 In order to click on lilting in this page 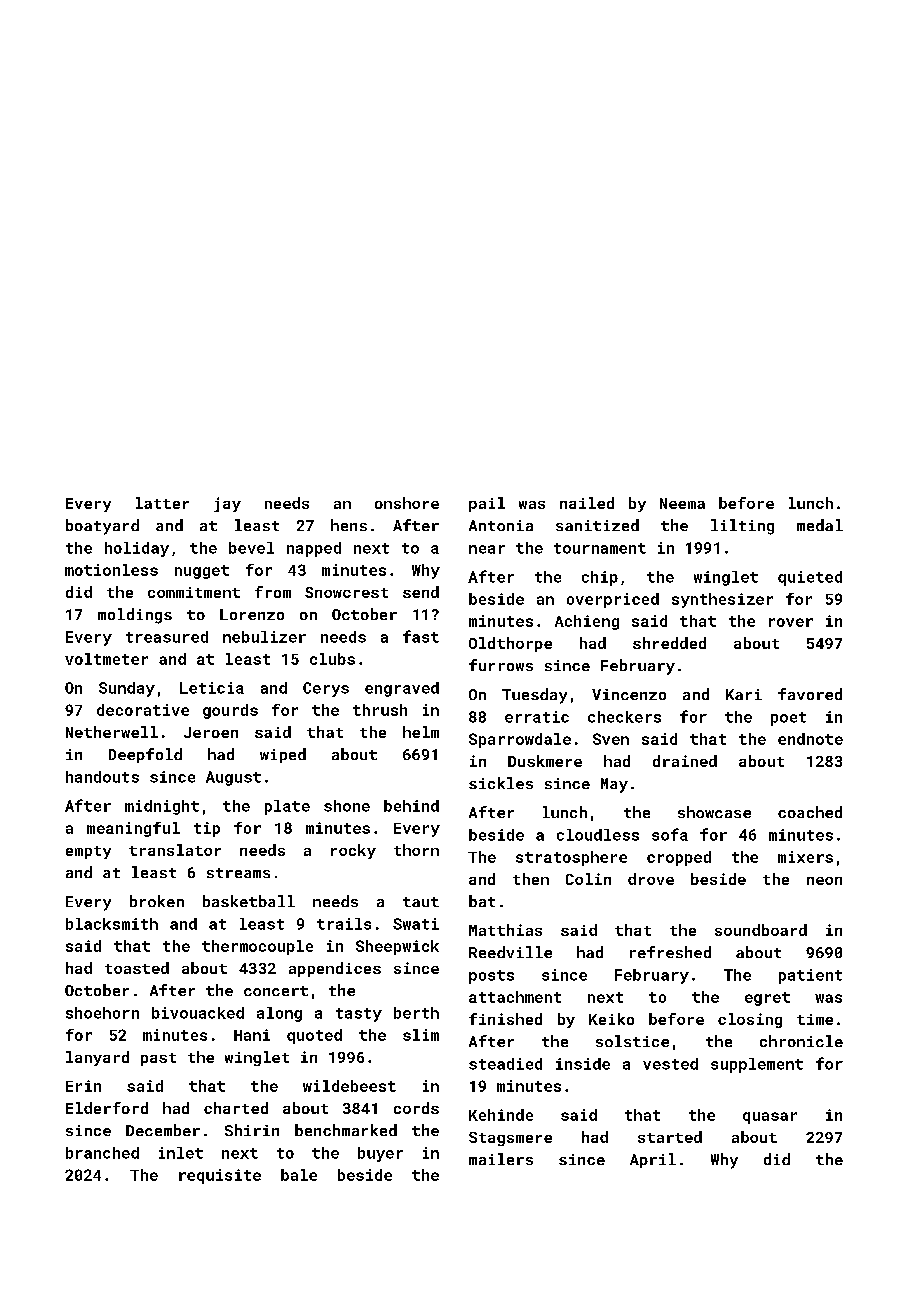, I will do `click(742, 527)`.
